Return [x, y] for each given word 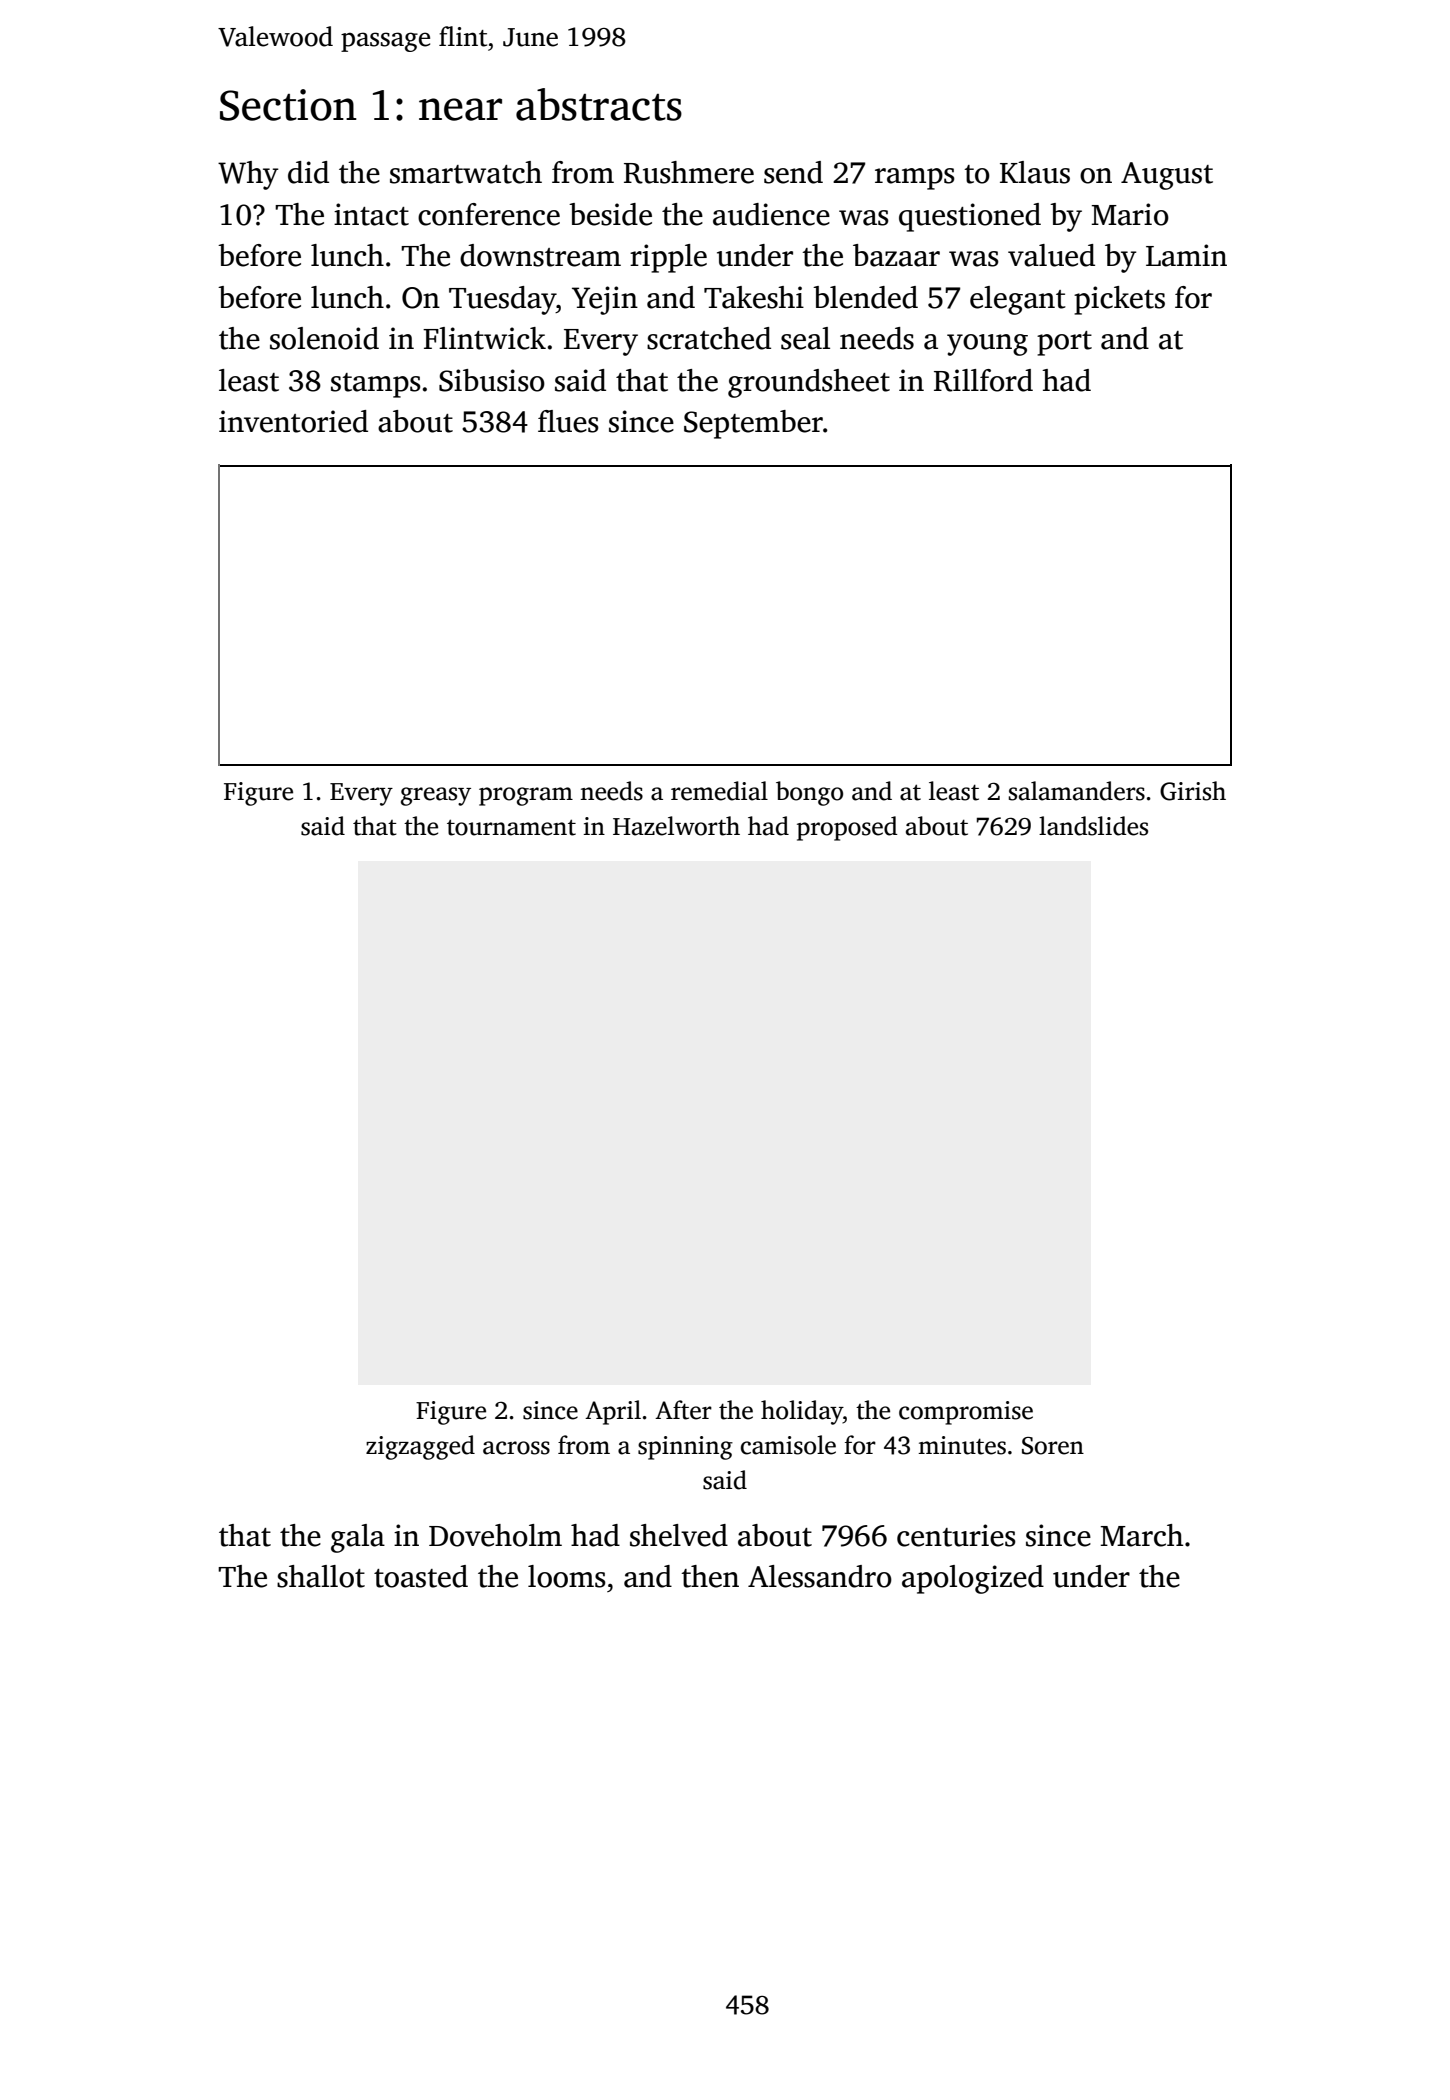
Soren [1053, 1446]
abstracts [599, 104]
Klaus [1035, 172]
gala [358, 1538]
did [308, 172]
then [710, 1576]
